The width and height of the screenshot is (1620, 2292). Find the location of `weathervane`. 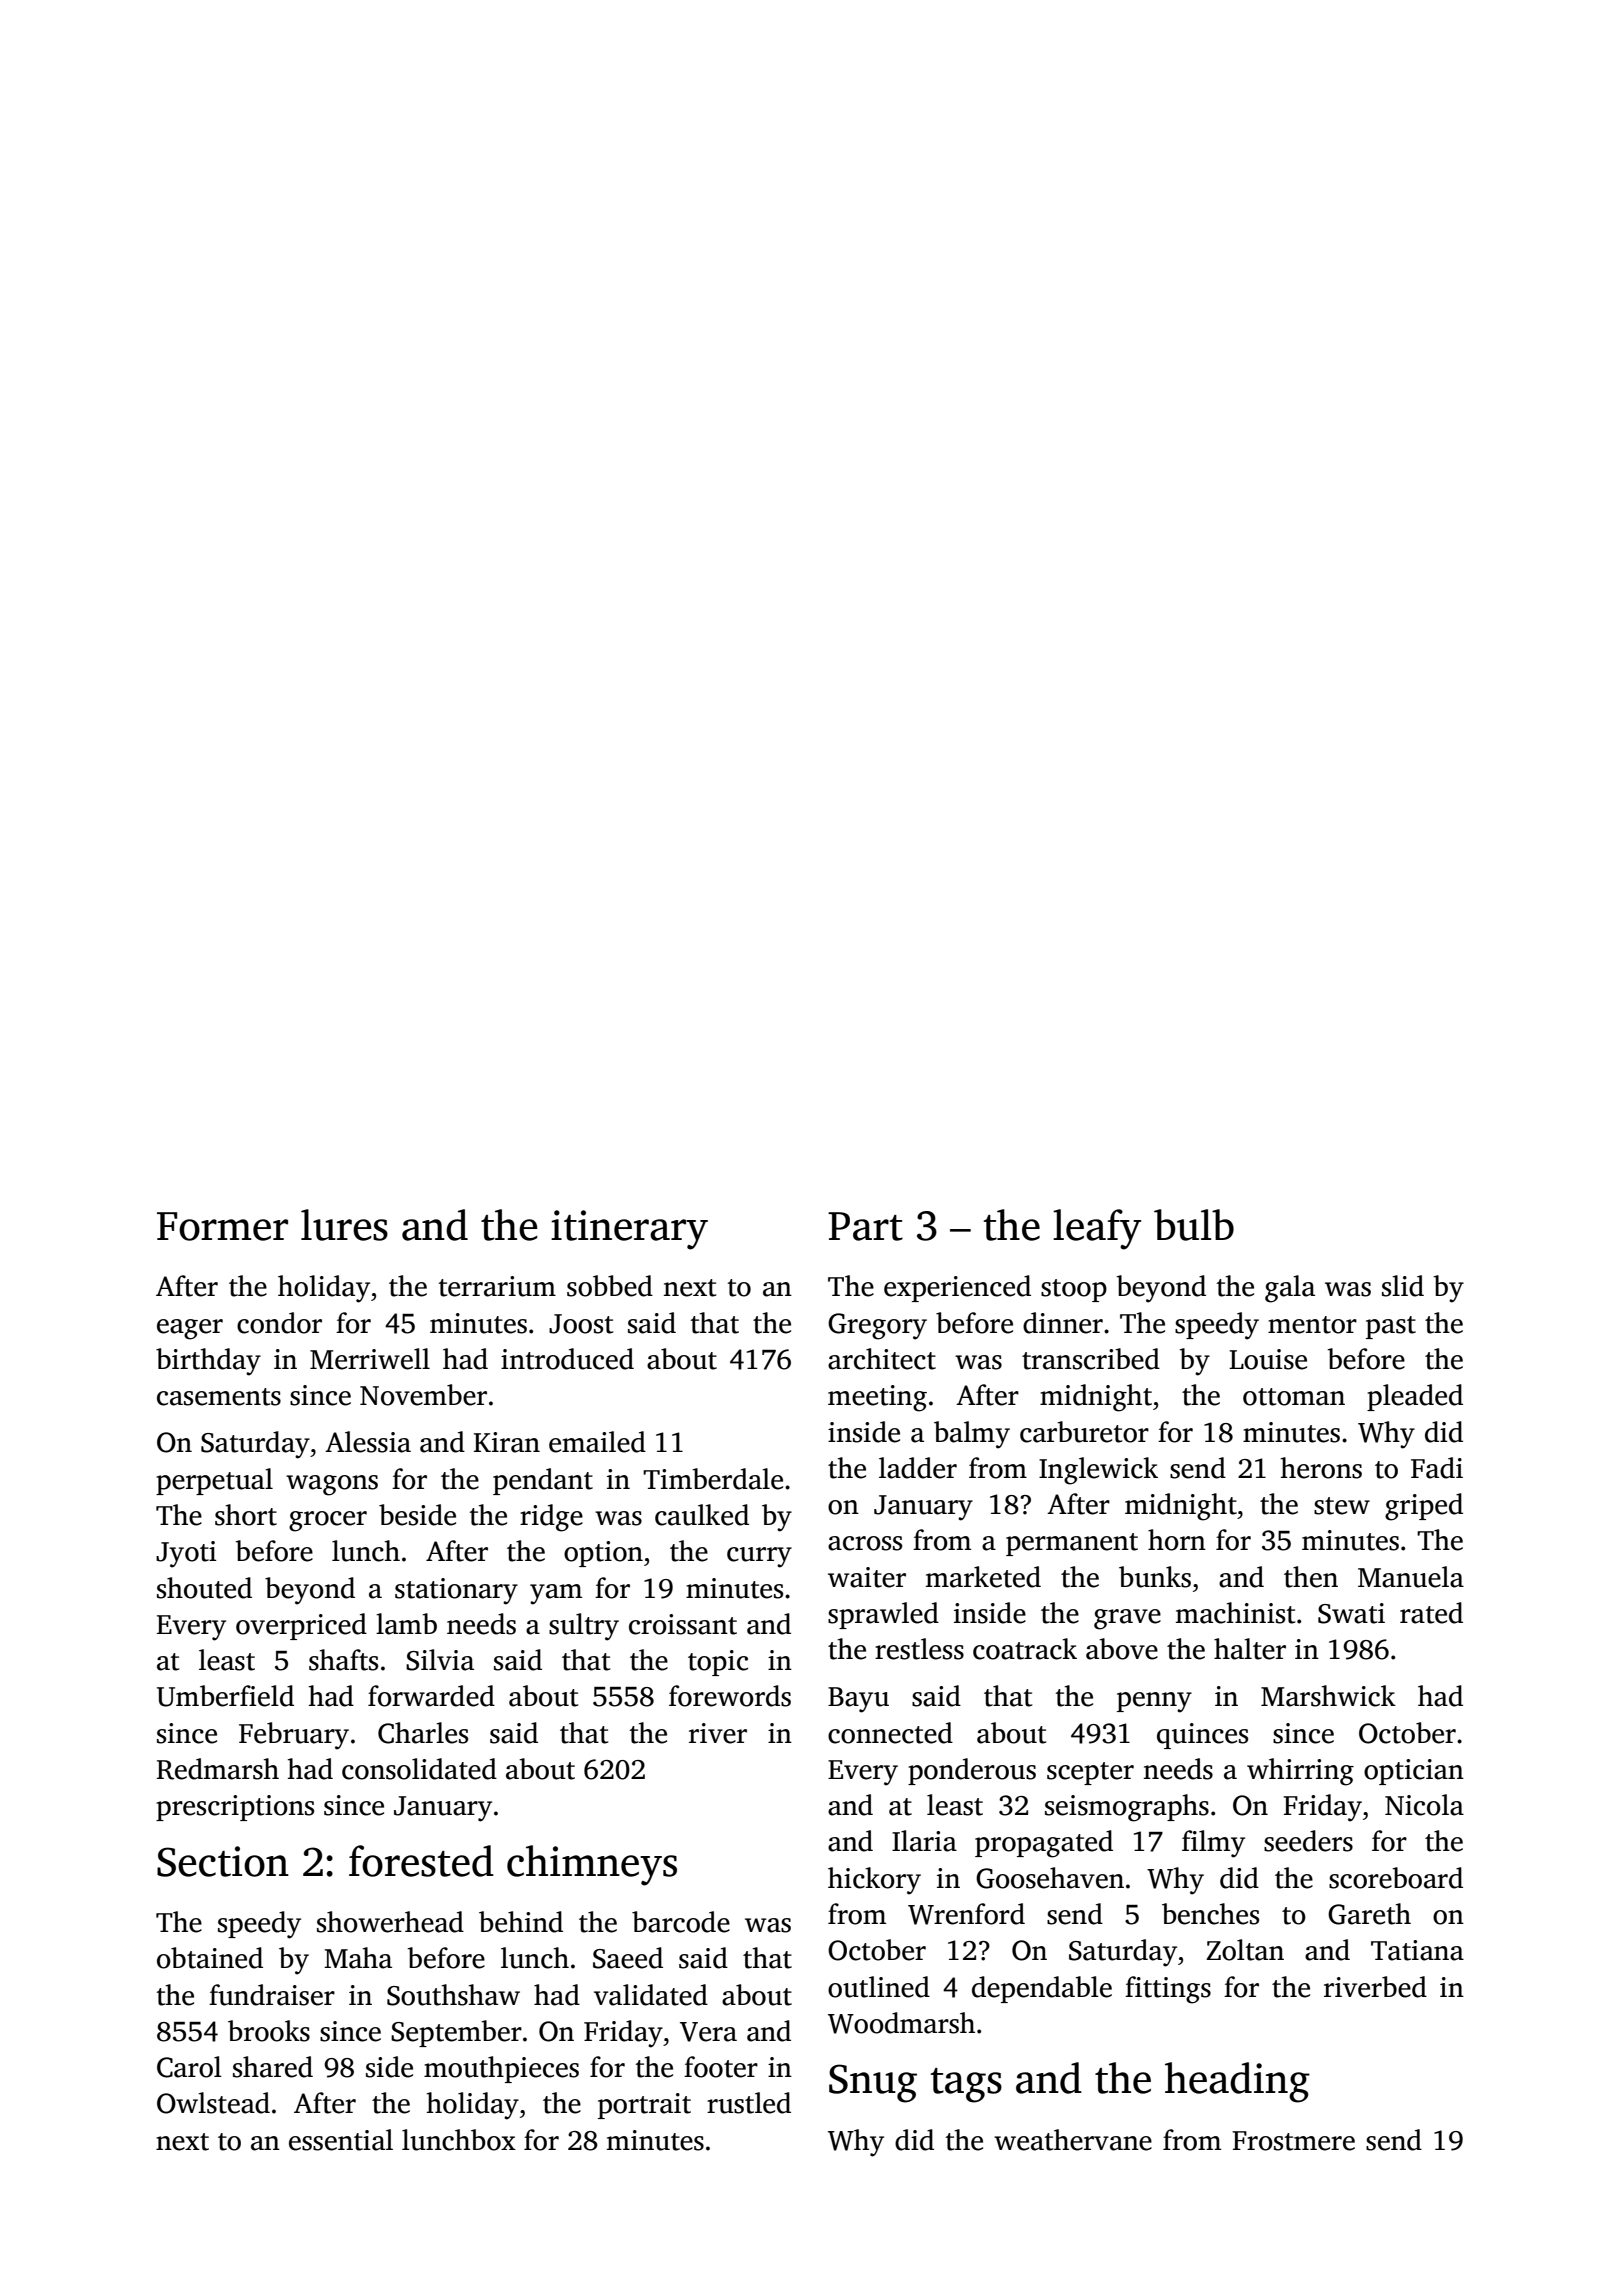

weathervane is located at coordinates (1073, 2140).
